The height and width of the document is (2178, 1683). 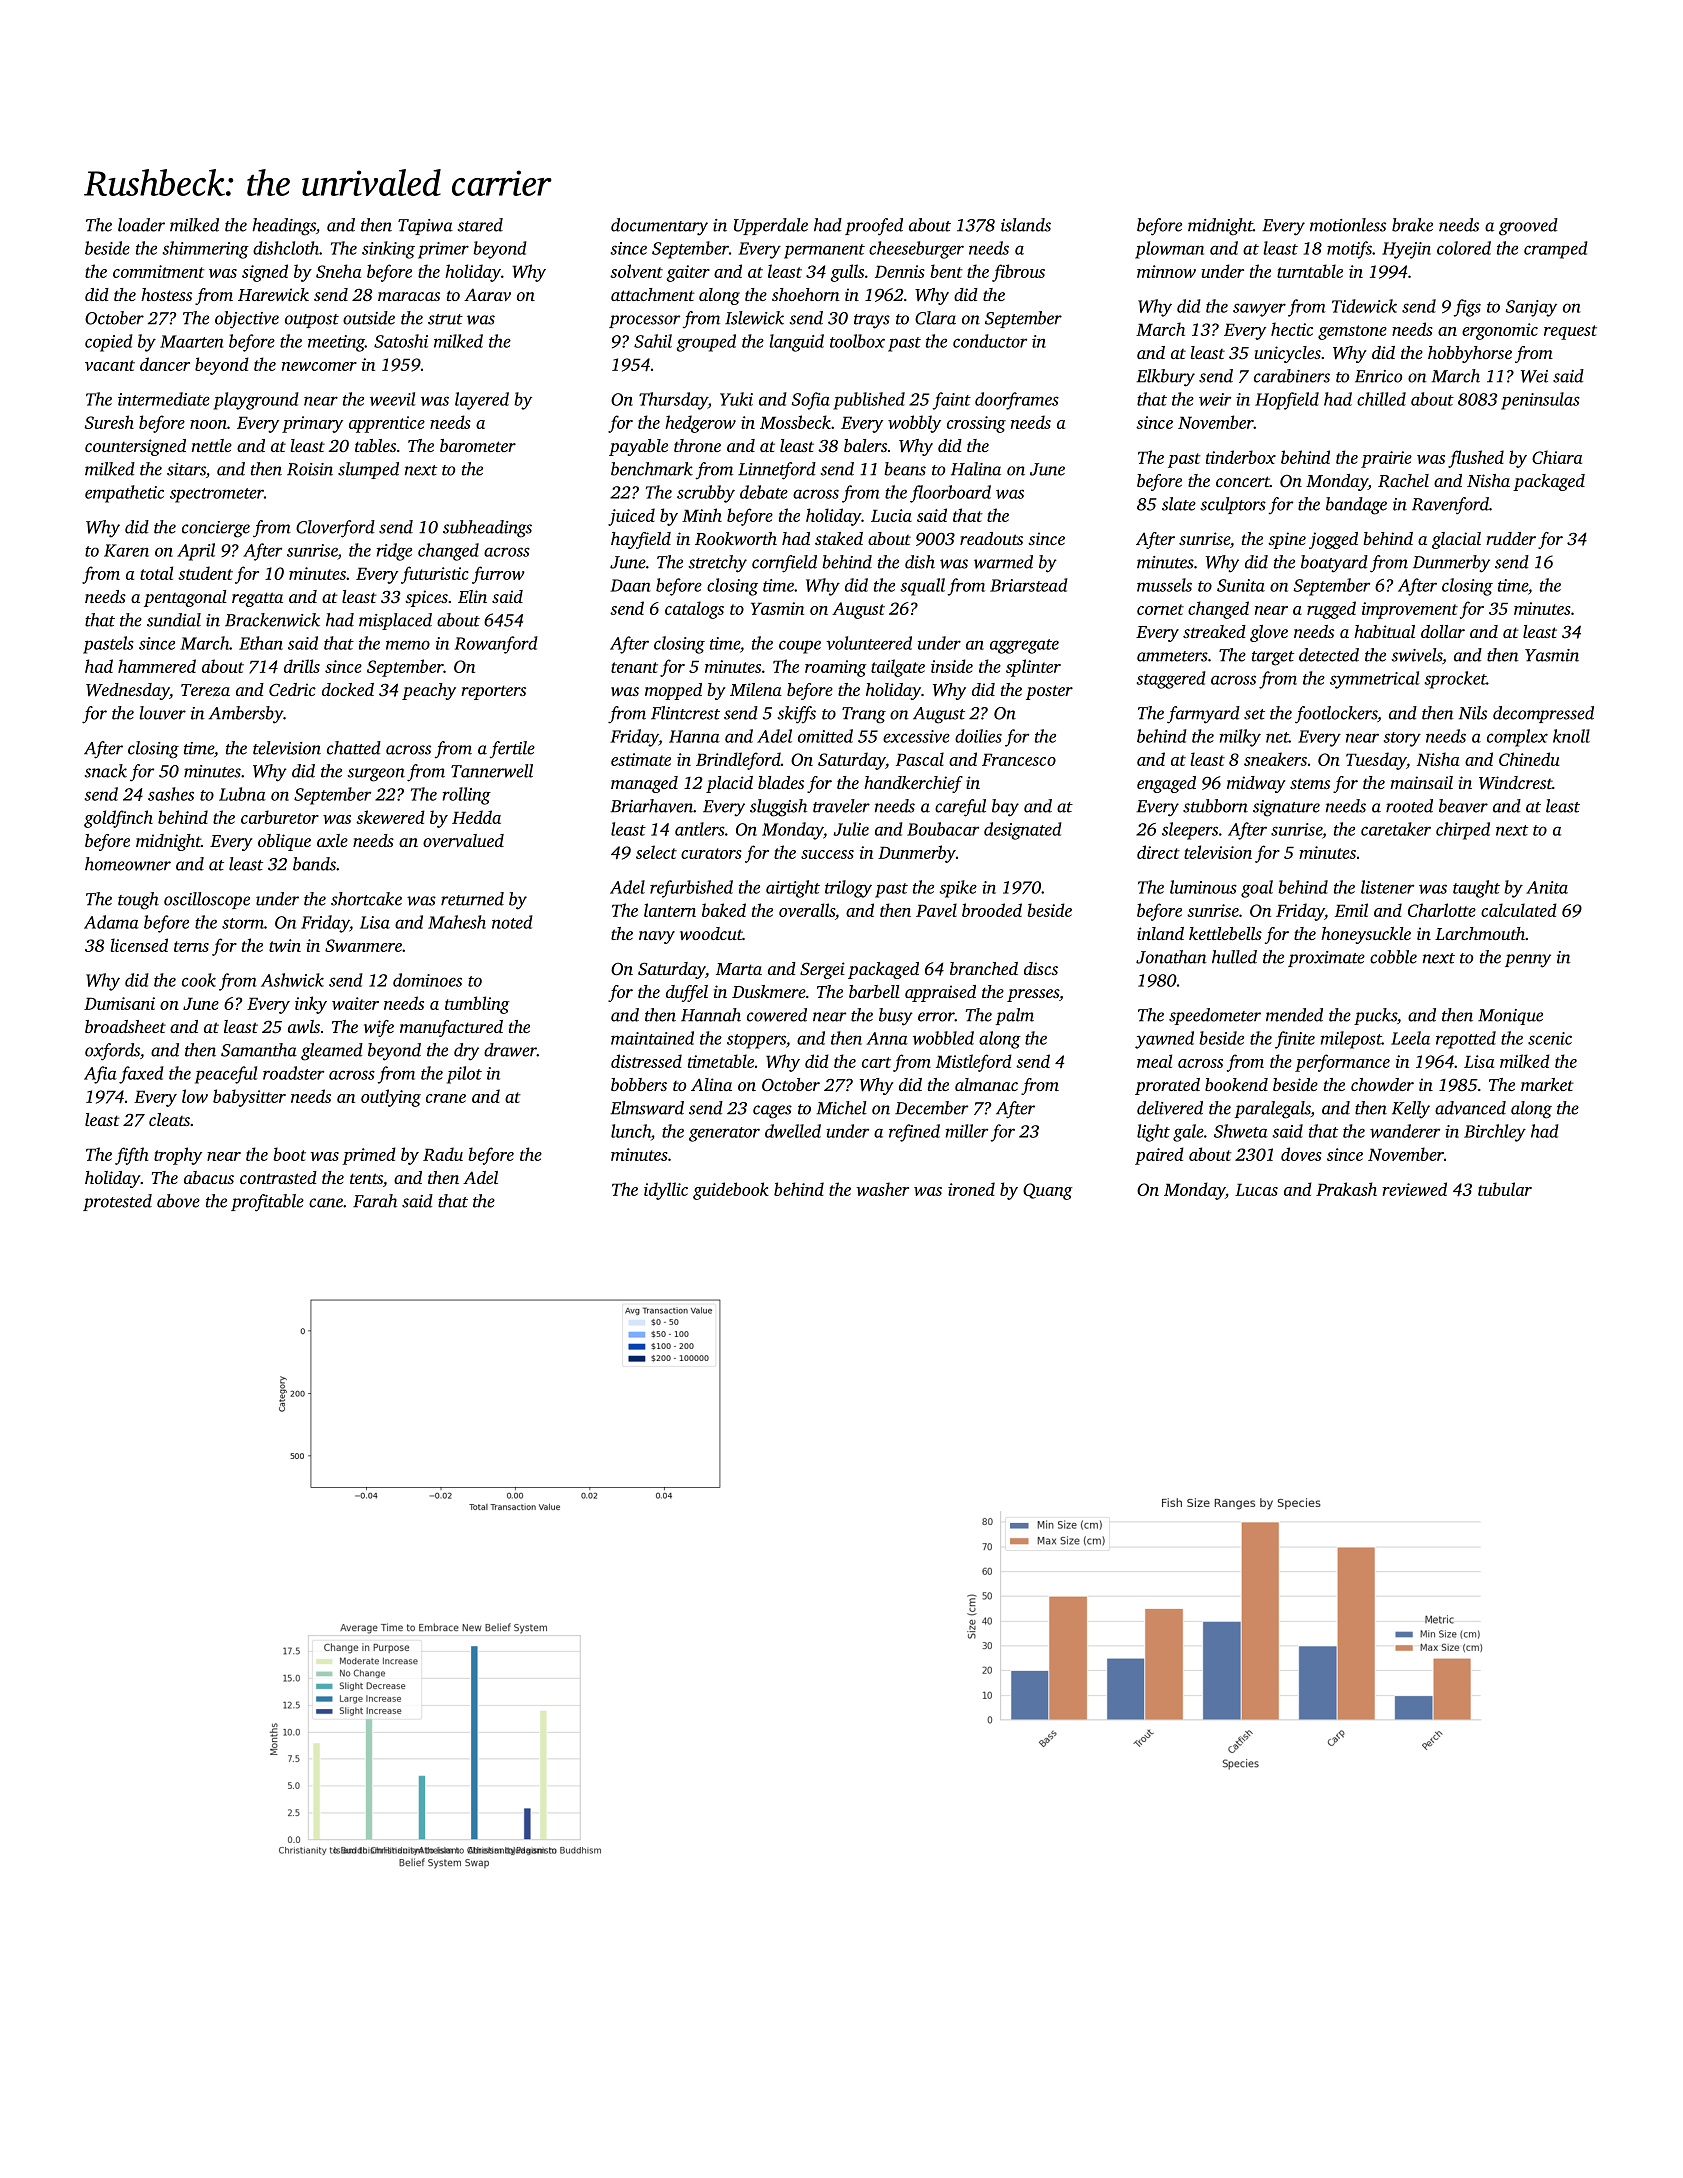 What do you see at coordinates (335, 529) in the document?
I see `Cloverford` at bounding box center [335, 529].
